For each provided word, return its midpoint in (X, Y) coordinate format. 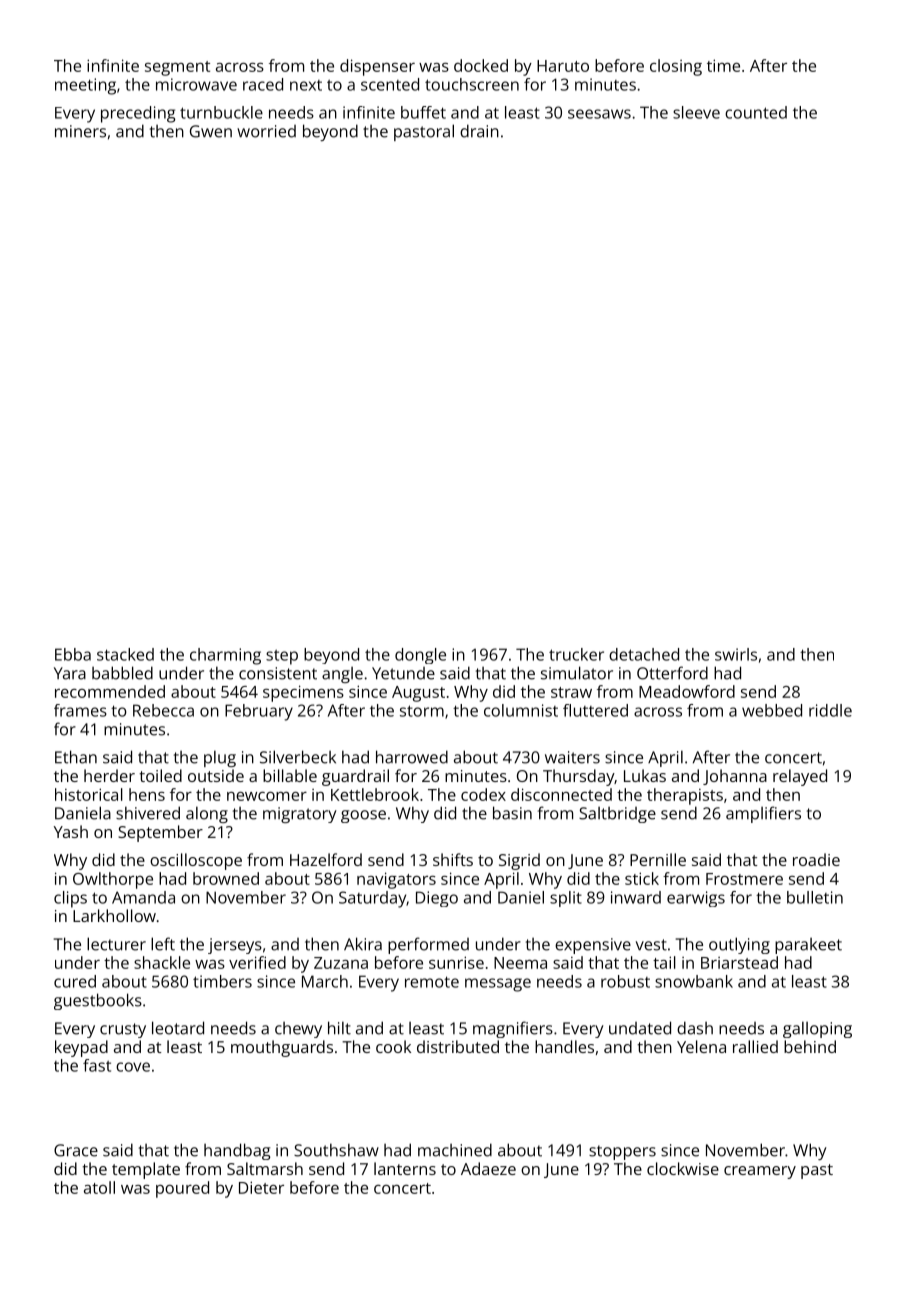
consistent (278, 673)
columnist (521, 710)
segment (177, 68)
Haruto (563, 66)
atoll (99, 1187)
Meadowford (687, 691)
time (723, 65)
